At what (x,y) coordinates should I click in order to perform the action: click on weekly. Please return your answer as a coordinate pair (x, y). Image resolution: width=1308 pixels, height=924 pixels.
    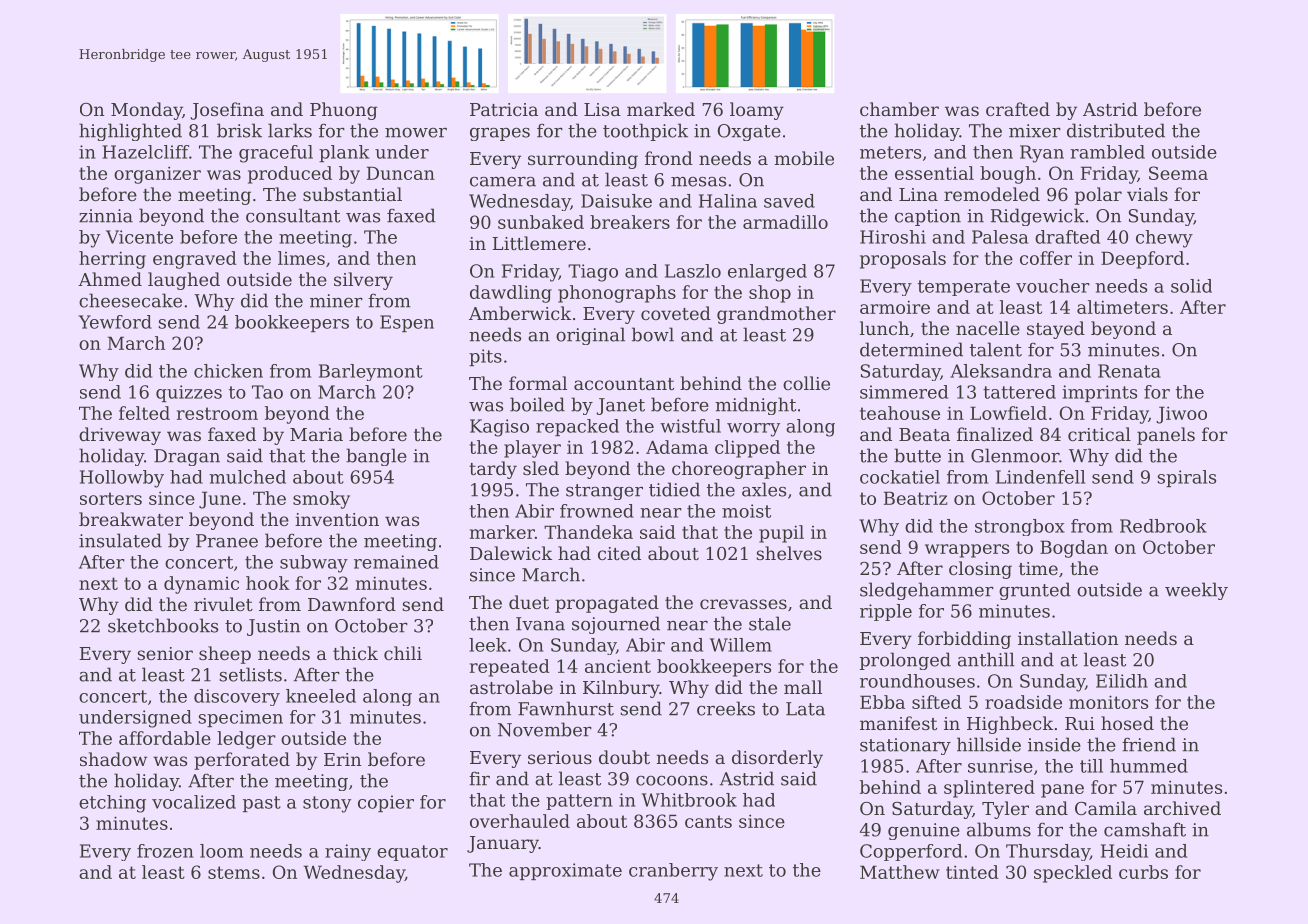
    Looking at the image, I should click on (1196, 591).
